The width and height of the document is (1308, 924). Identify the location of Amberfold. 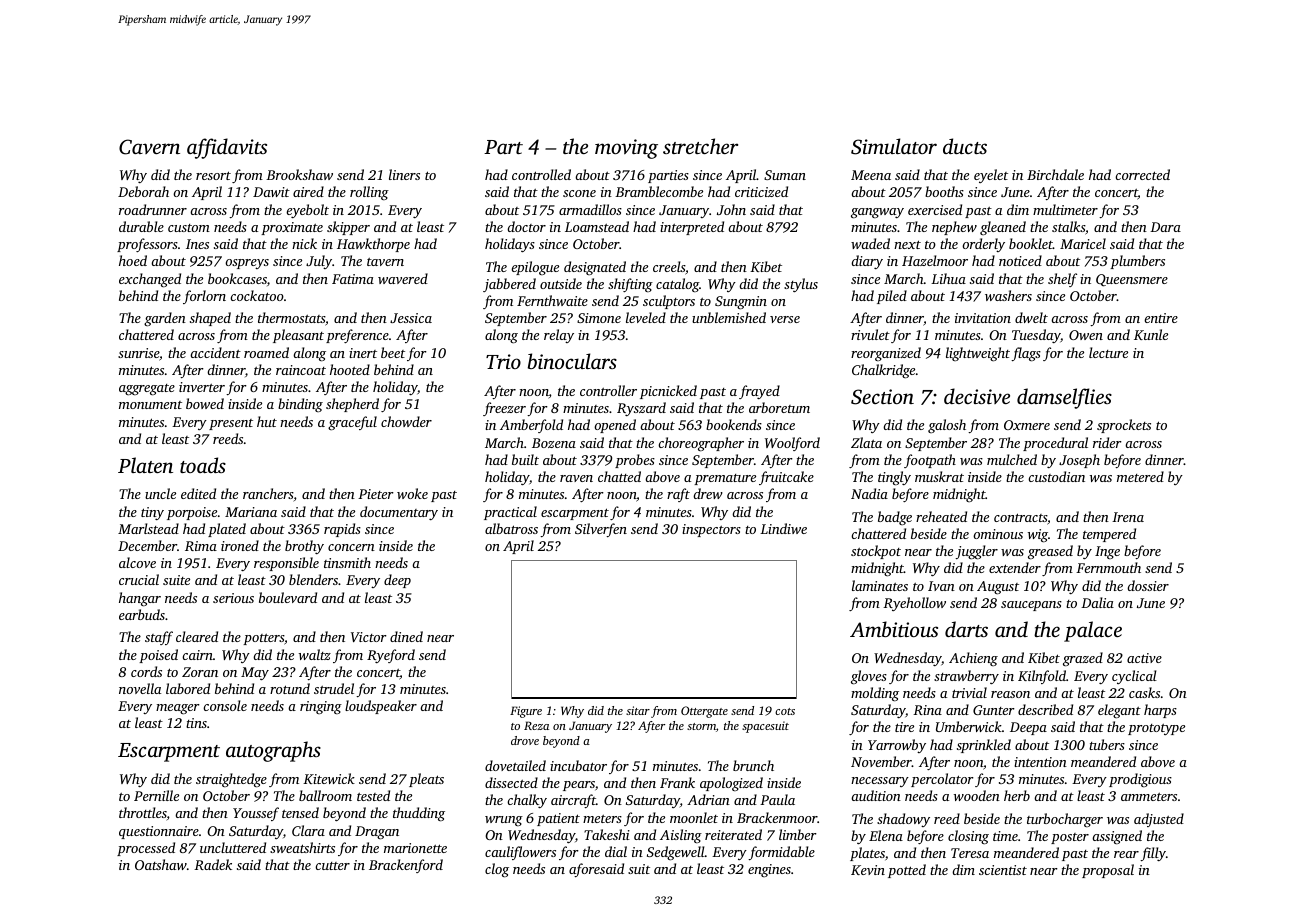
(531, 426).
